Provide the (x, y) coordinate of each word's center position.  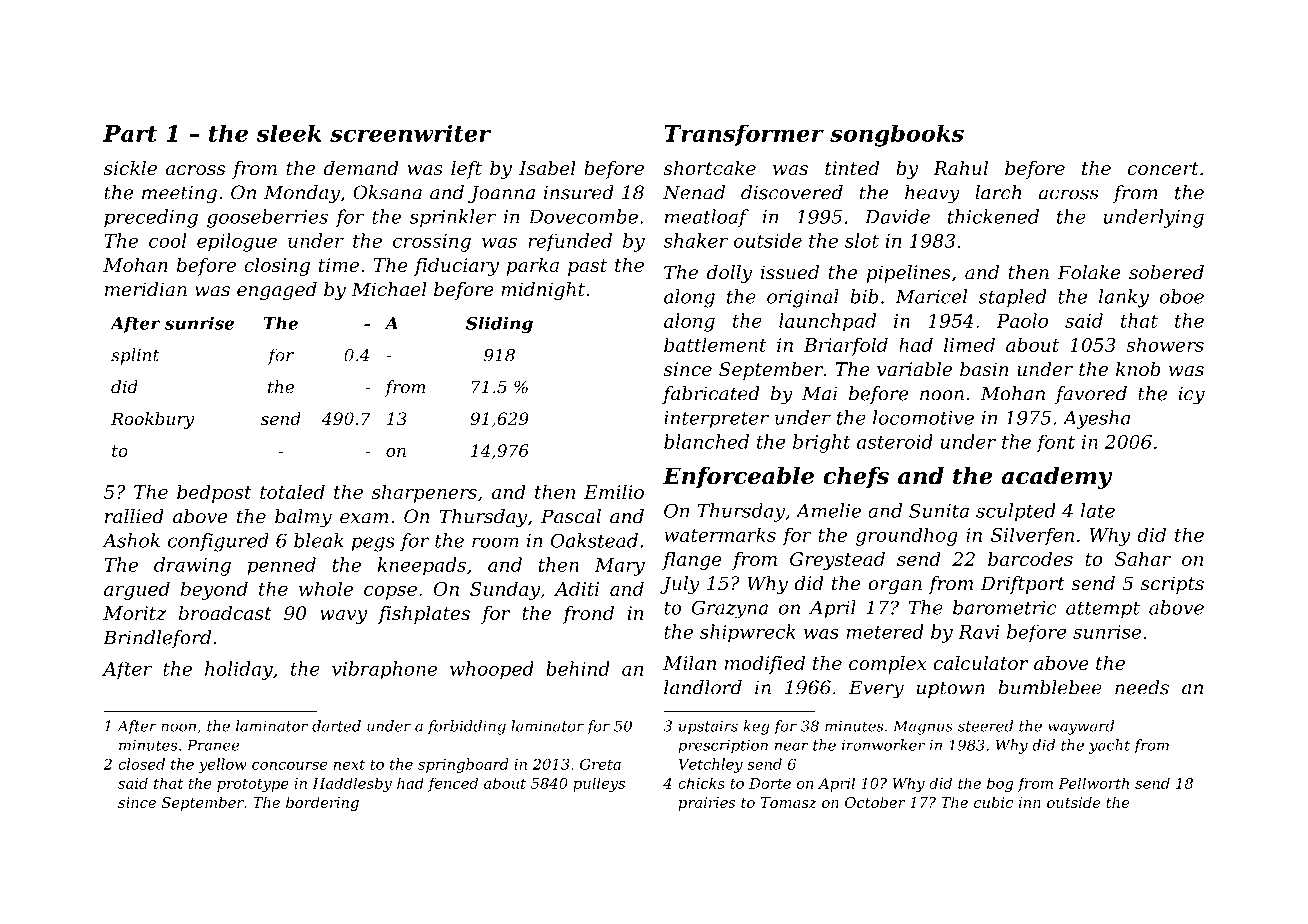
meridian (146, 289)
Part (130, 133)
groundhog (907, 536)
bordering (322, 803)
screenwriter (410, 133)
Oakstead (594, 540)
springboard (463, 765)
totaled (292, 491)
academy (1056, 478)
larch (998, 192)
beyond (214, 590)
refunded (570, 242)
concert (1163, 169)
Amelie (828, 510)
